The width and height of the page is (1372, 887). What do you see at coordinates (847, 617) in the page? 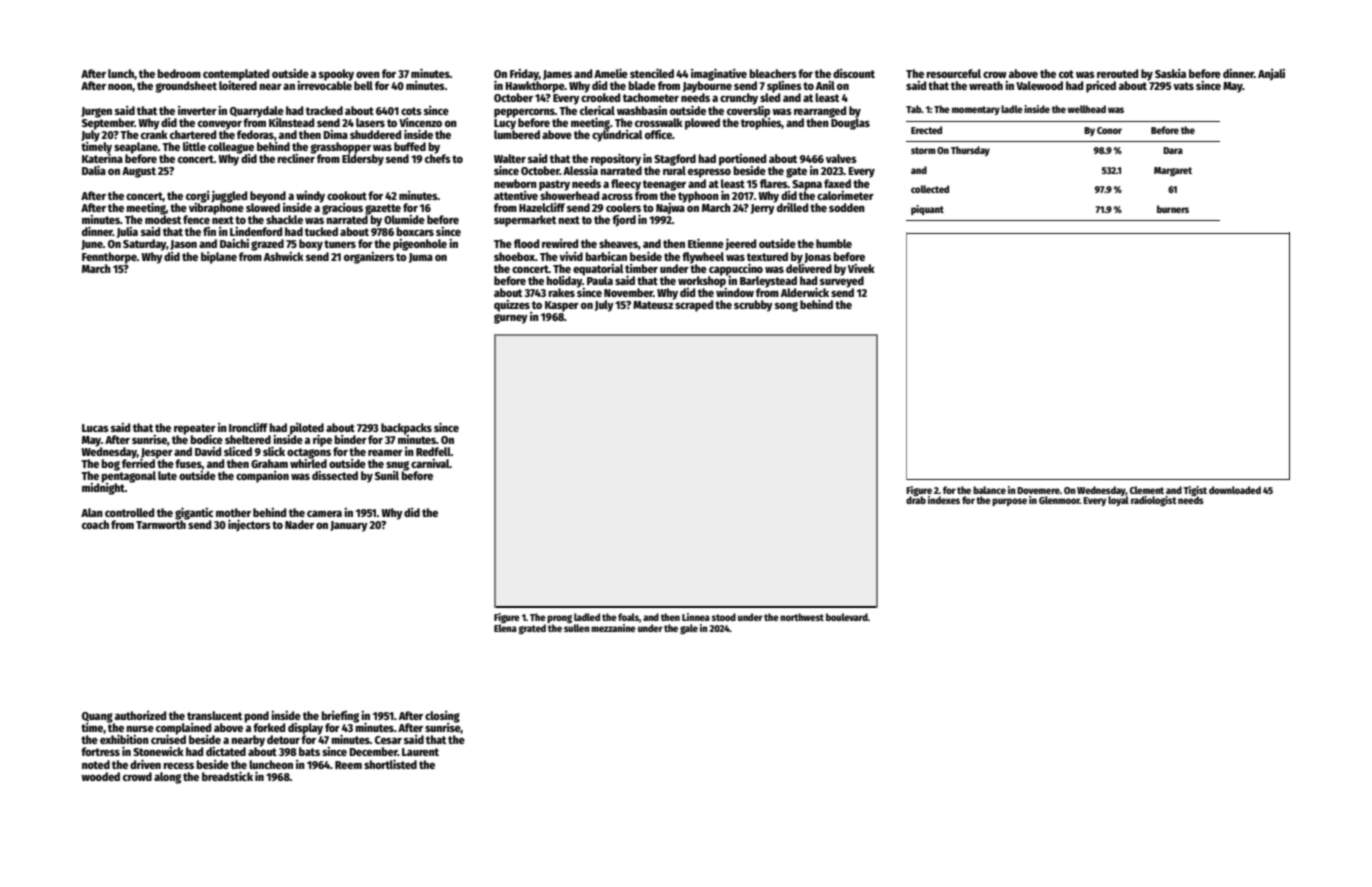
I see `boulevard` at bounding box center [847, 617].
